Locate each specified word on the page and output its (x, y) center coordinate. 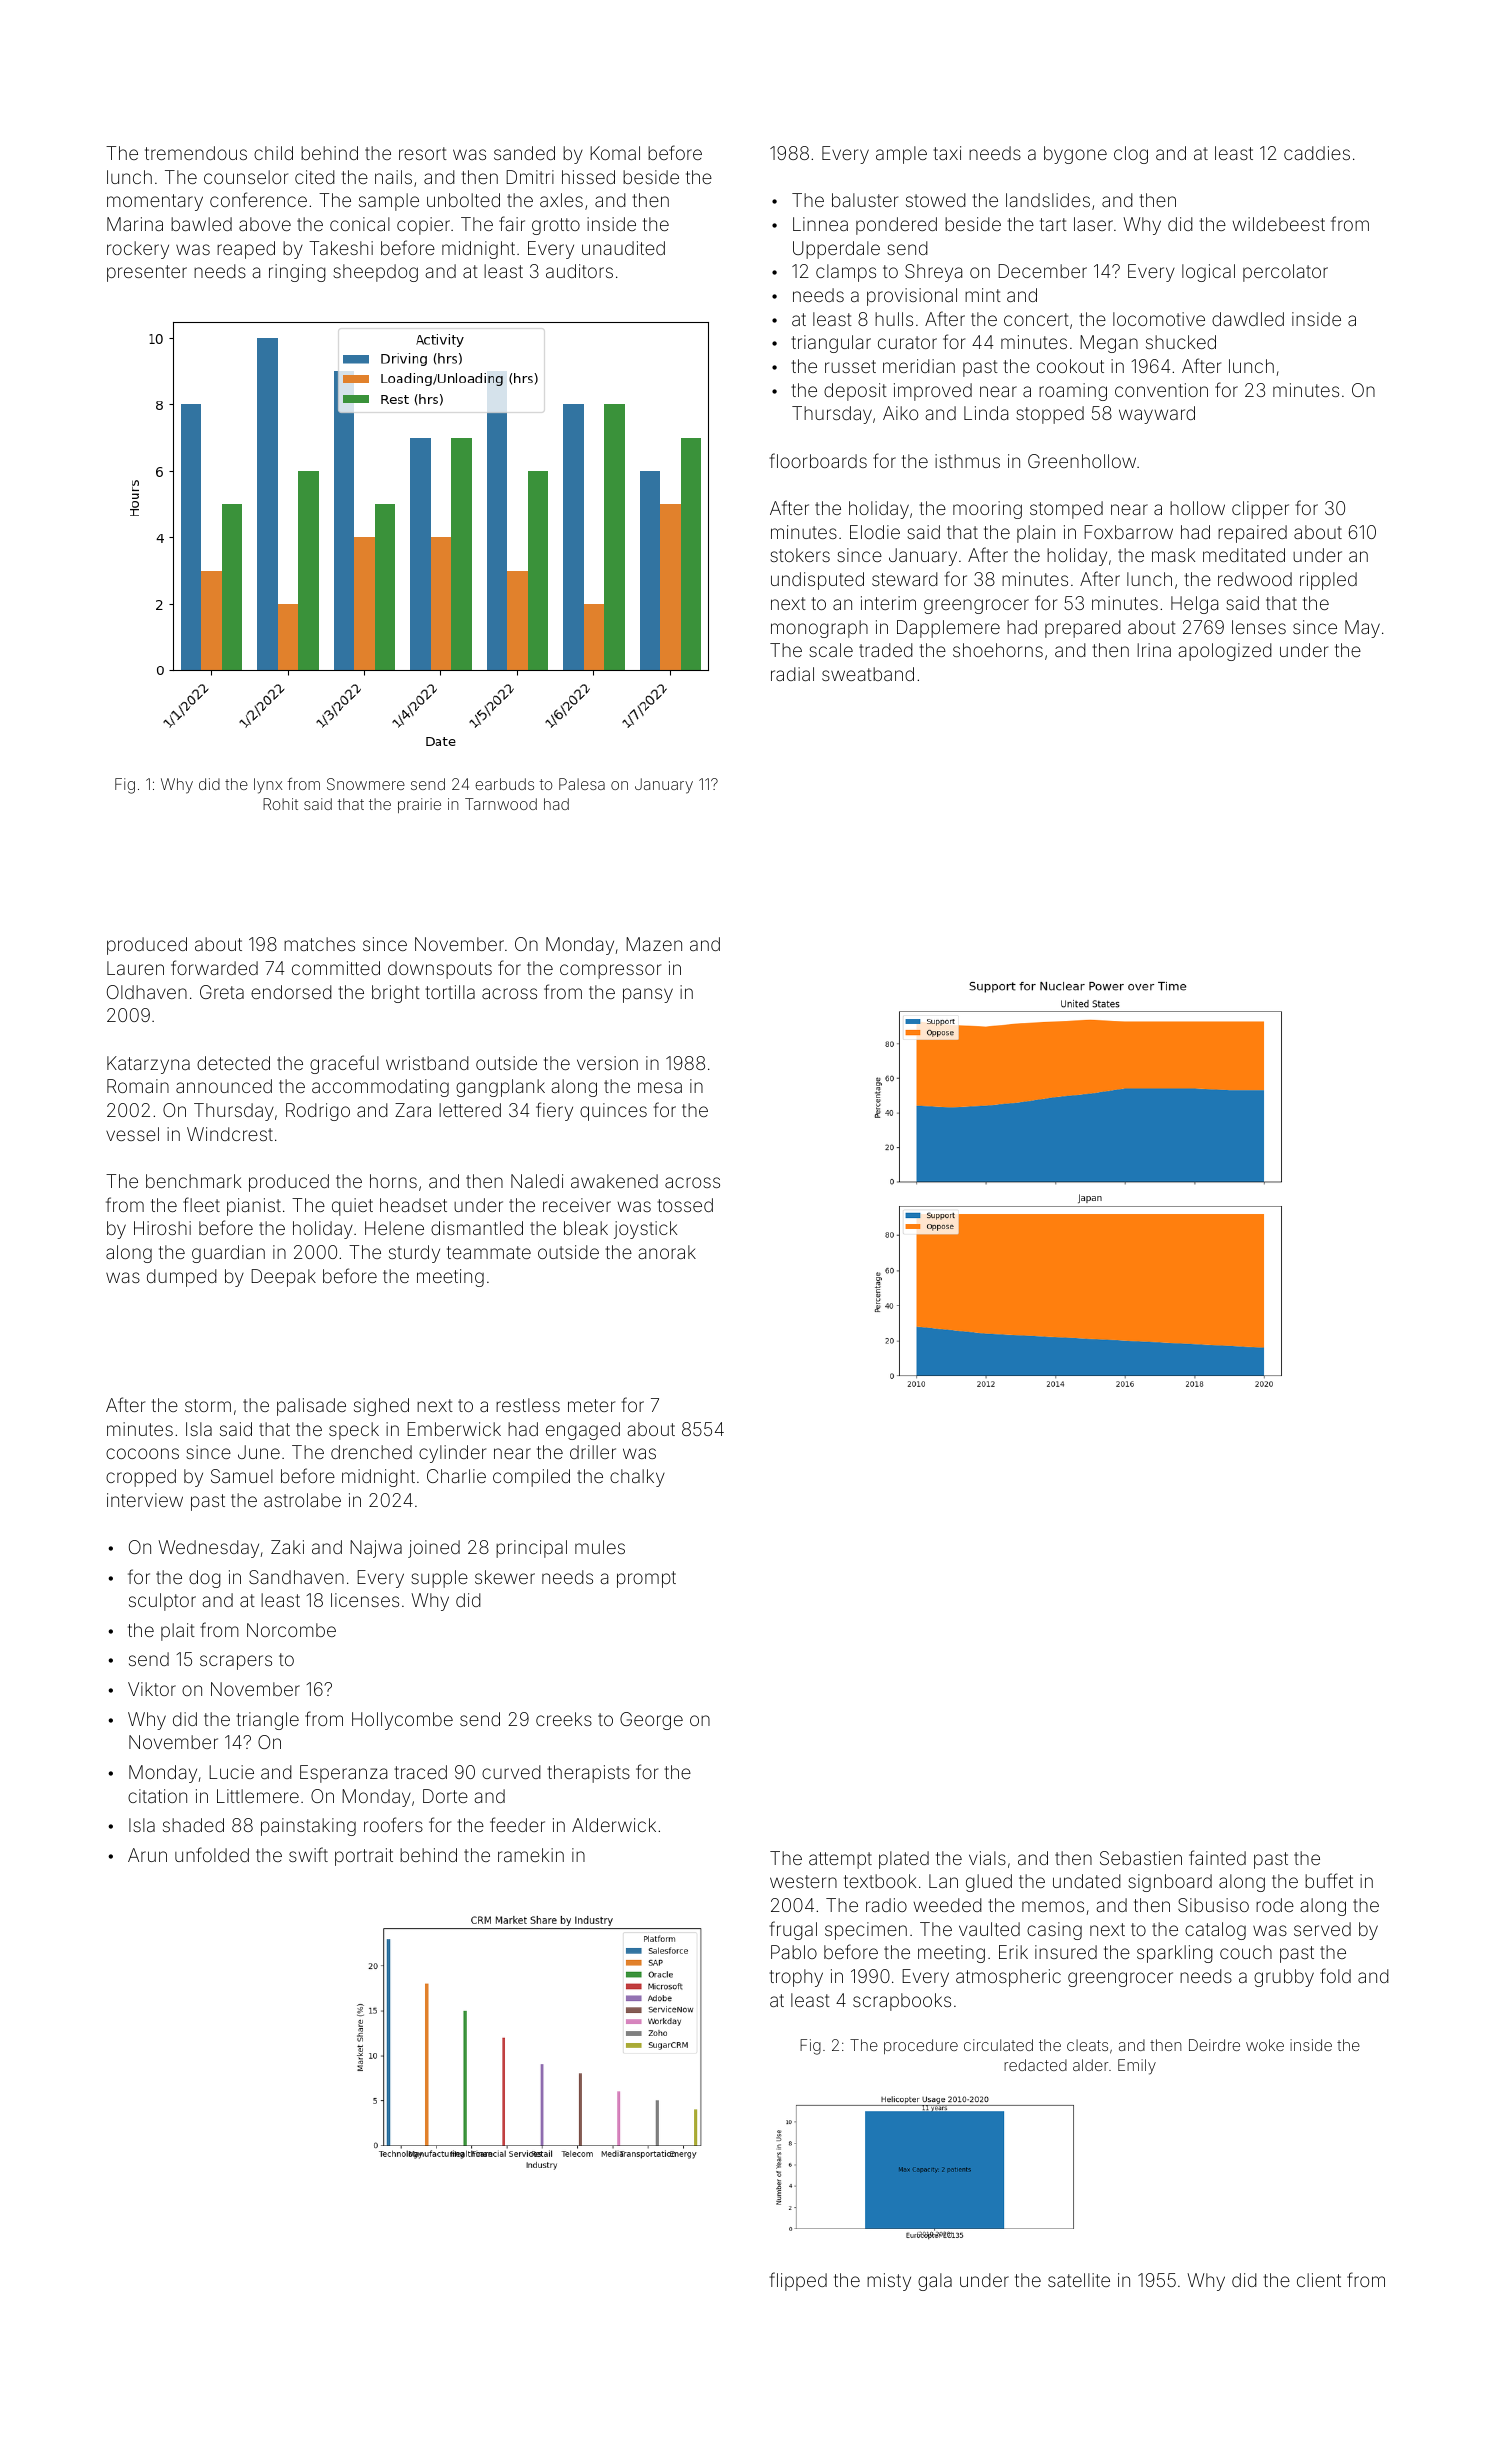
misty (889, 2282)
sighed (381, 1407)
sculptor (162, 1602)
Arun (147, 1855)
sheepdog (375, 273)
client (1319, 2280)
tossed (685, 1205)
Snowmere (366, 784)
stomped (1066, 510)
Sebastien (1141, 1858)
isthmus (967, 461)
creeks (564, 1719)
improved (933, 392)
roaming (1073, 392)
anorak (667, 1252)
